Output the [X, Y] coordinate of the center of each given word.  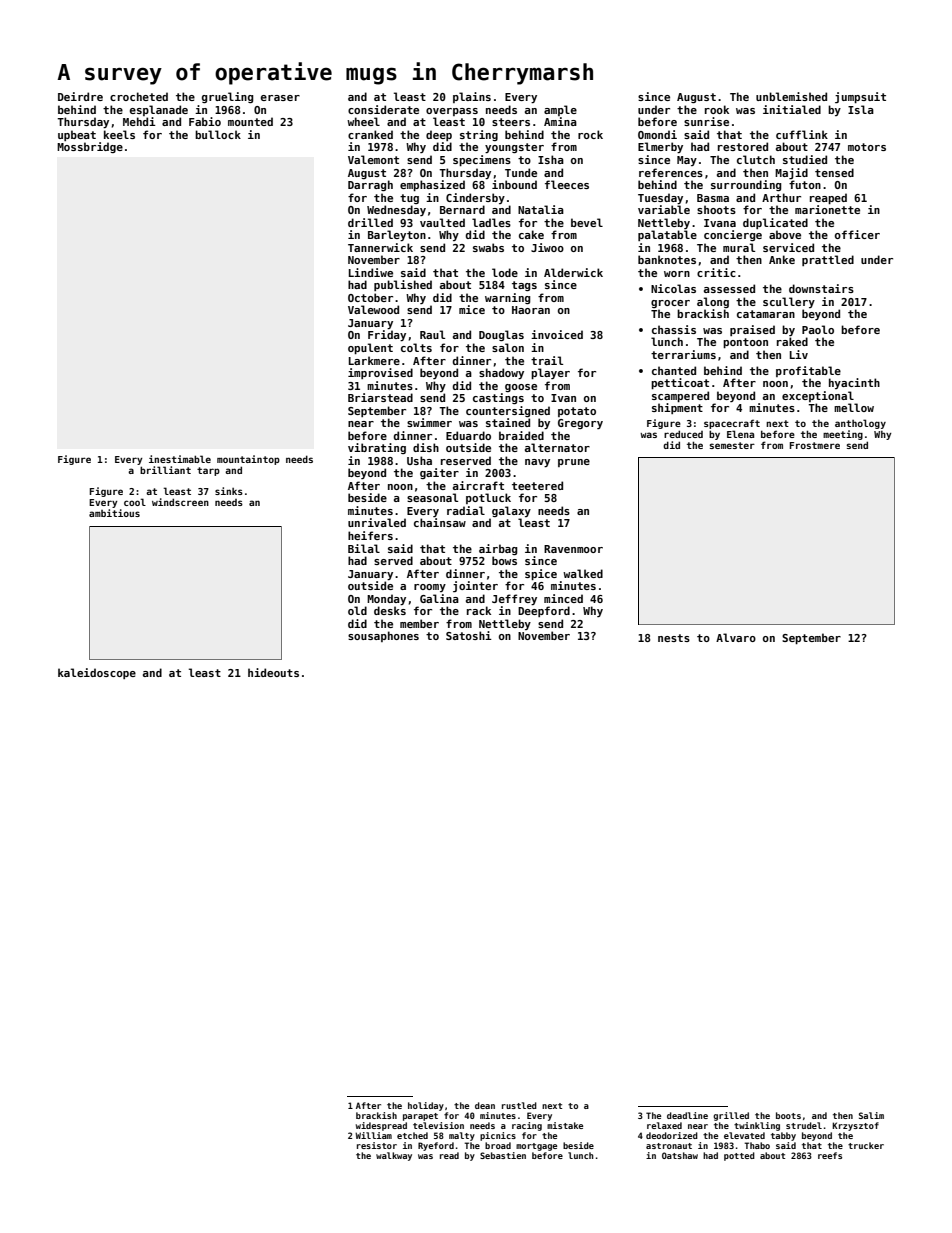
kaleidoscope [97, 673]
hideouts [273, 672]
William [373, 1135]
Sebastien [503, 1155]
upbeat [77, 135]
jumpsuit [860, 97]
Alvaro [736, 637]
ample [560, 110]
